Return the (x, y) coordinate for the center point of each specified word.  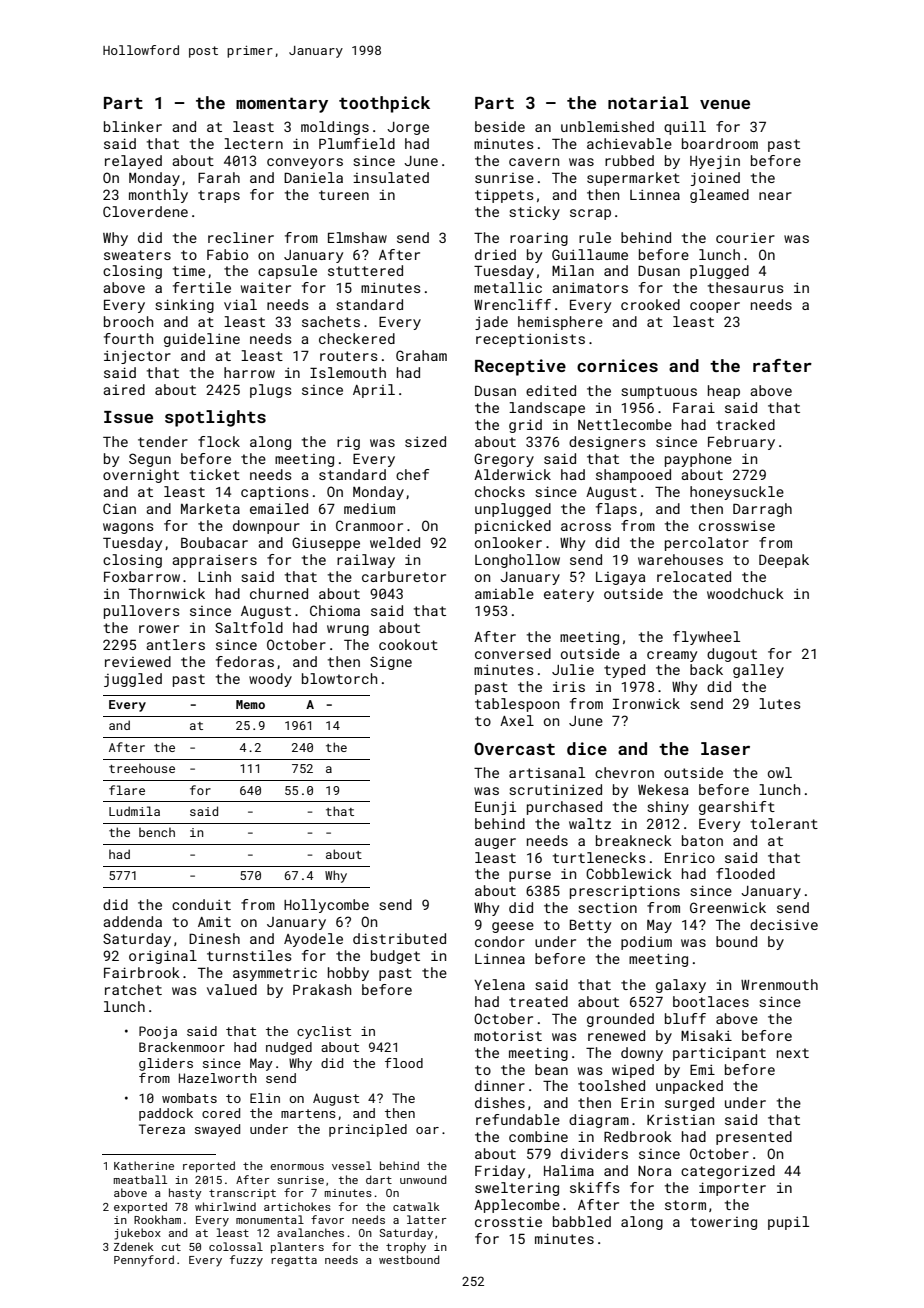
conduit (201, 904)
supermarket (633, 179)
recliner (241, 237)
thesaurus (745, 287)
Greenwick (728, 907)
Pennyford (144, 1261)
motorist (508, 1035)
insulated (391, 177)
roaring (539, 239)
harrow (249, 372)
